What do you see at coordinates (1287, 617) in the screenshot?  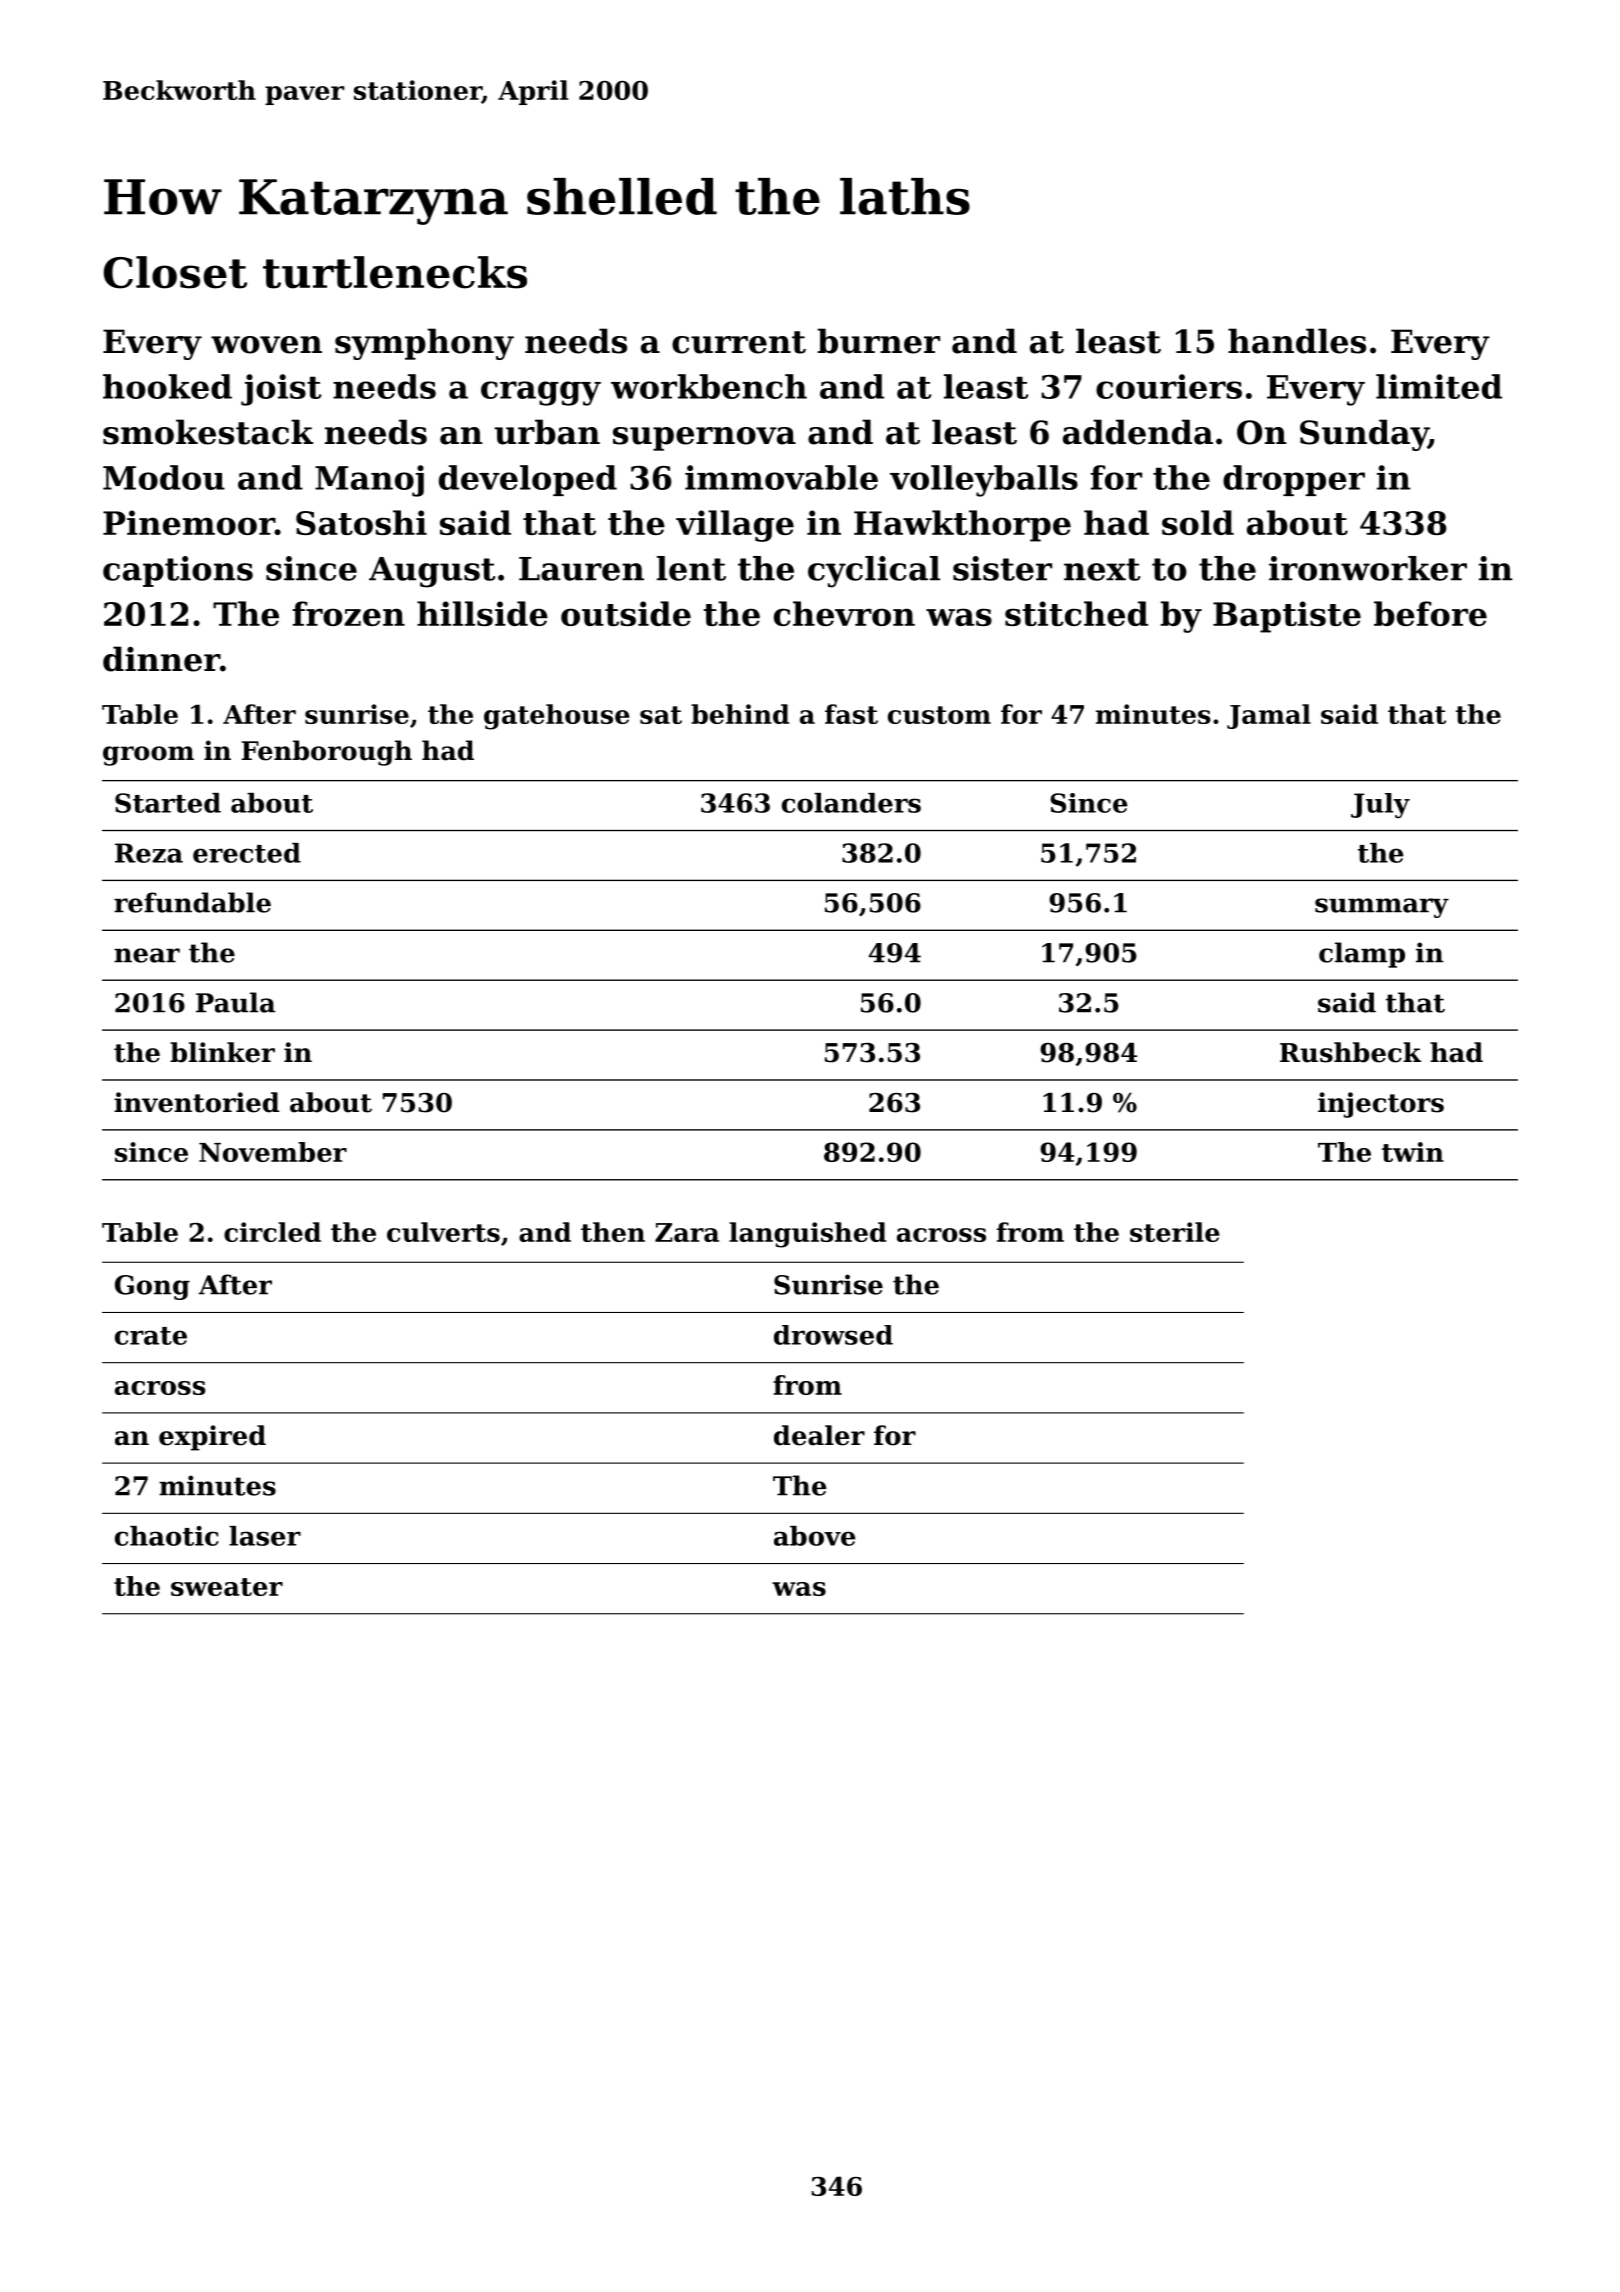 I see `Baptiste` at bounding box center [1287, 617].
